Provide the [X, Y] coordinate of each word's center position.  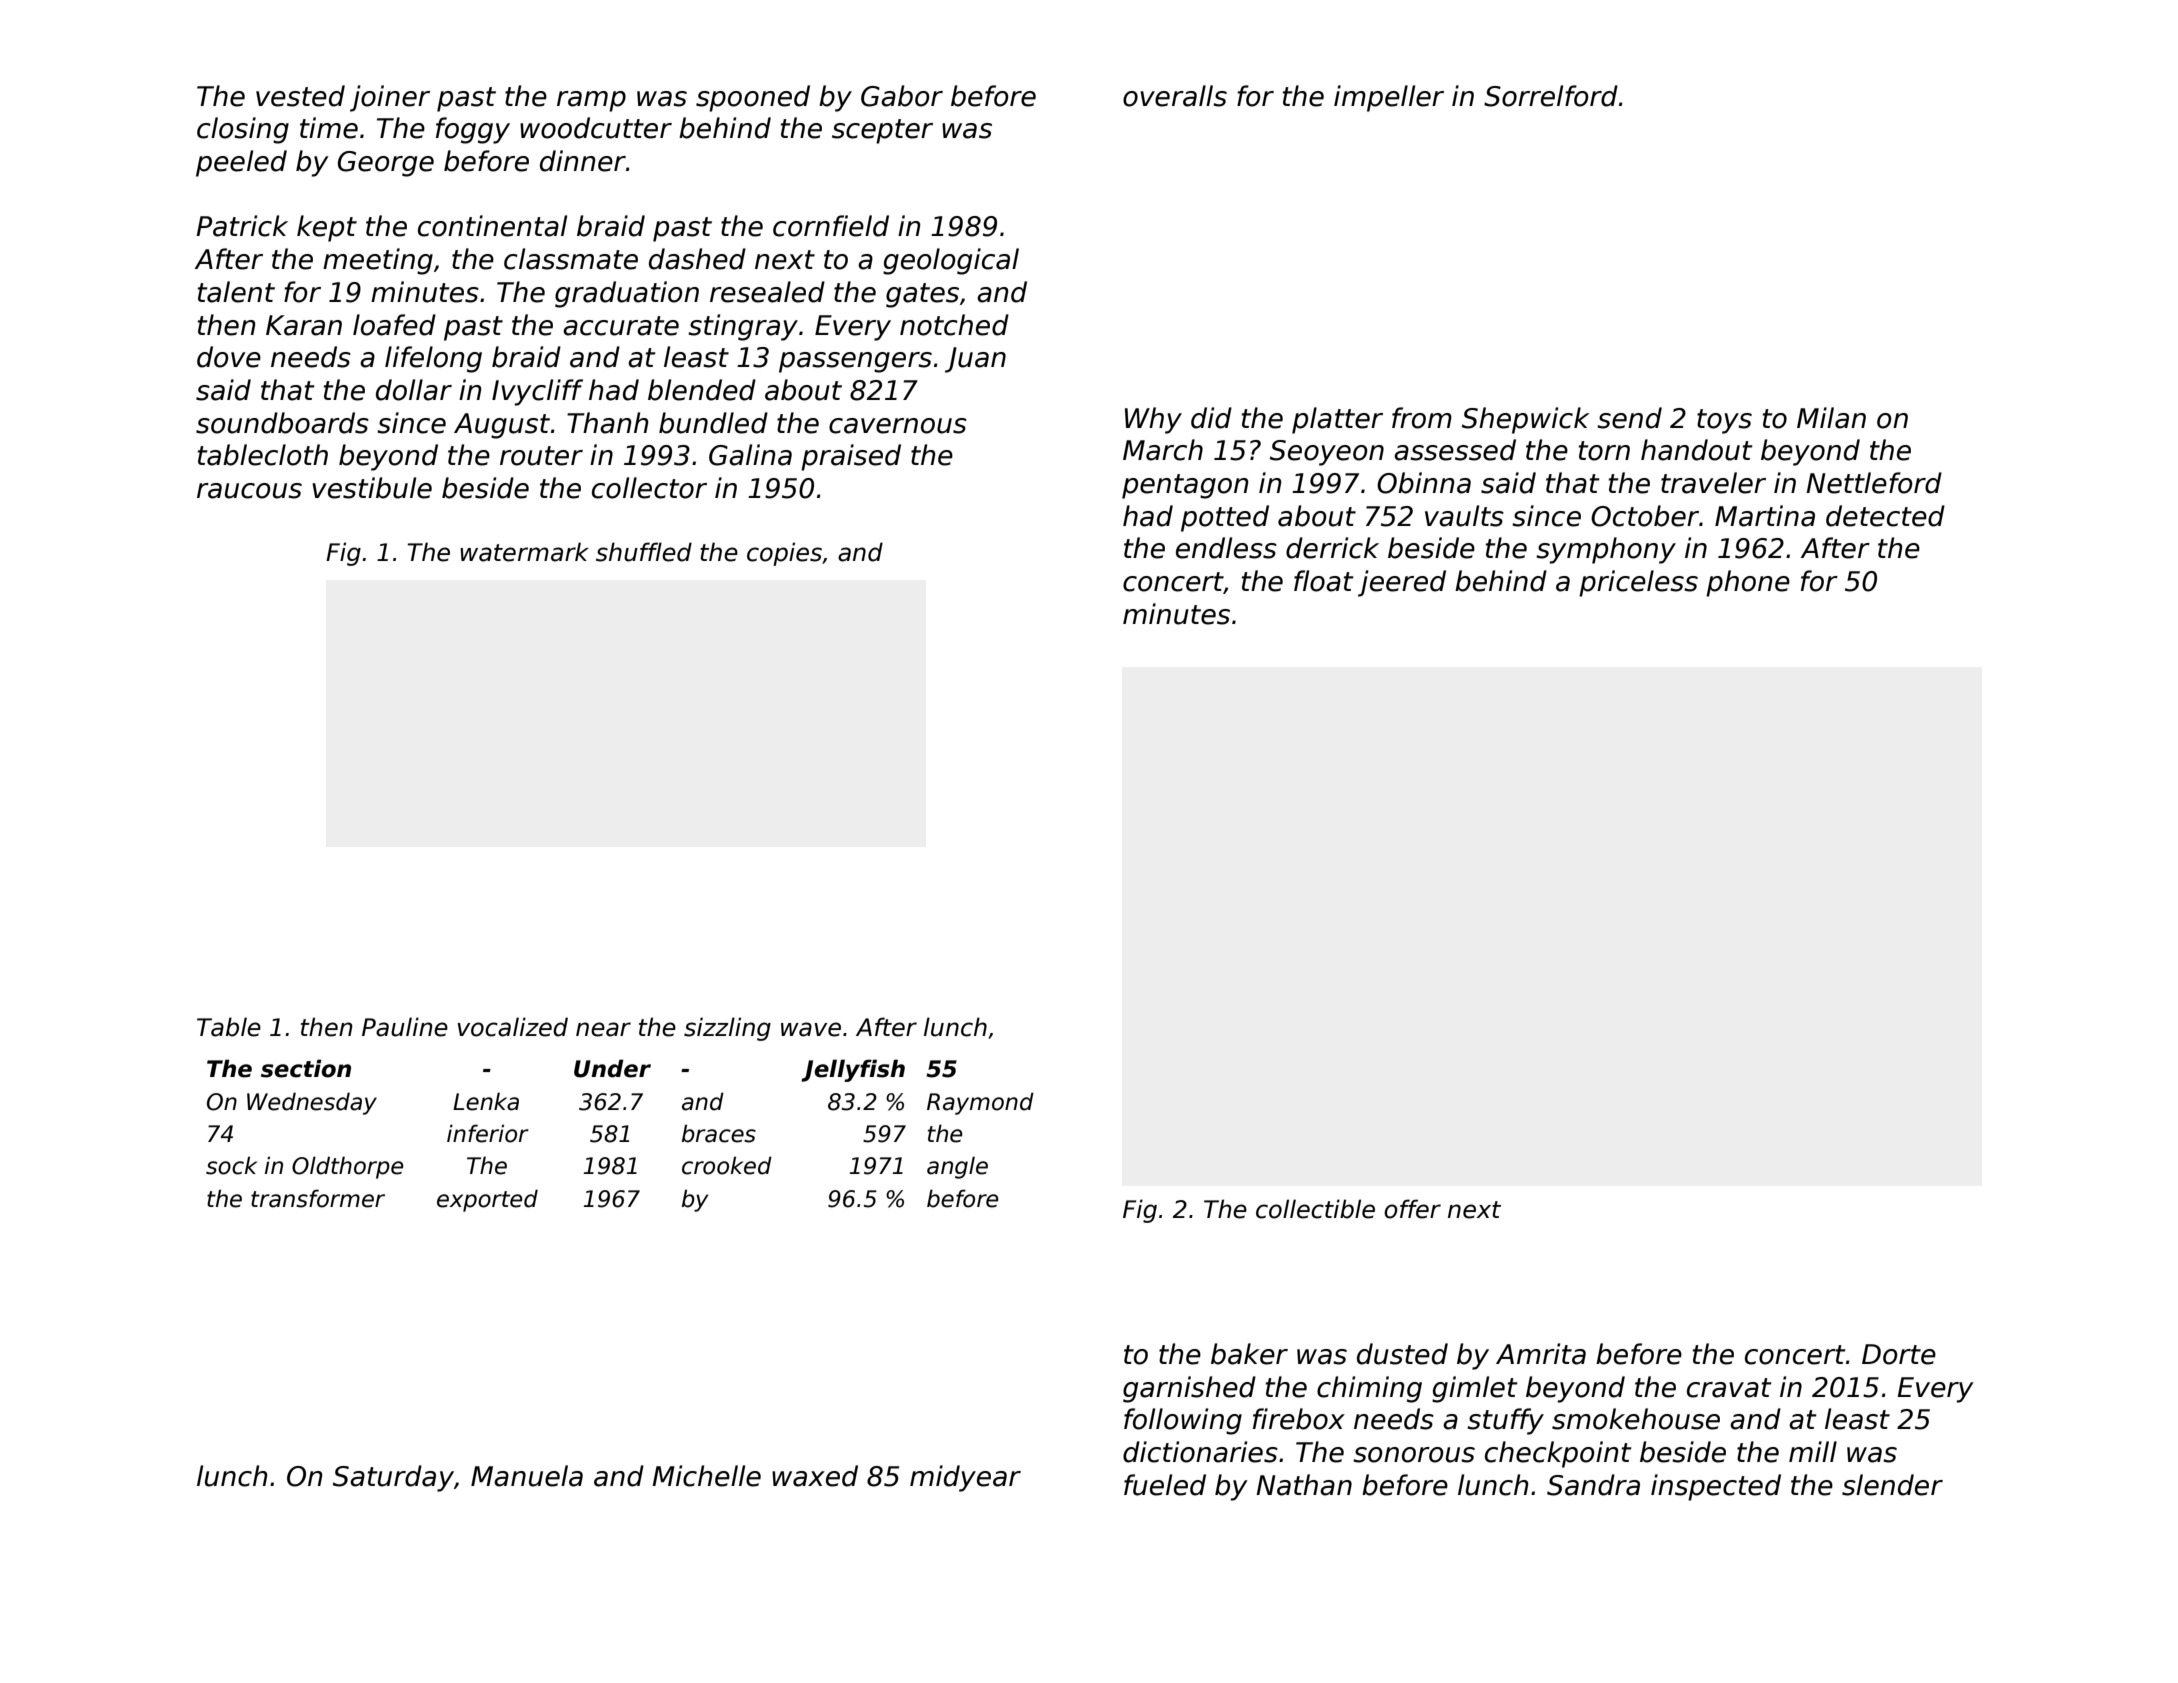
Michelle [706, 1476]
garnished [1189, 1389]
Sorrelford [1551, 96]
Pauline [405, 1027]
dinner [583, 161]
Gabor [902, 96]
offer [1412, 1209]
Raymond [980, 1103]
